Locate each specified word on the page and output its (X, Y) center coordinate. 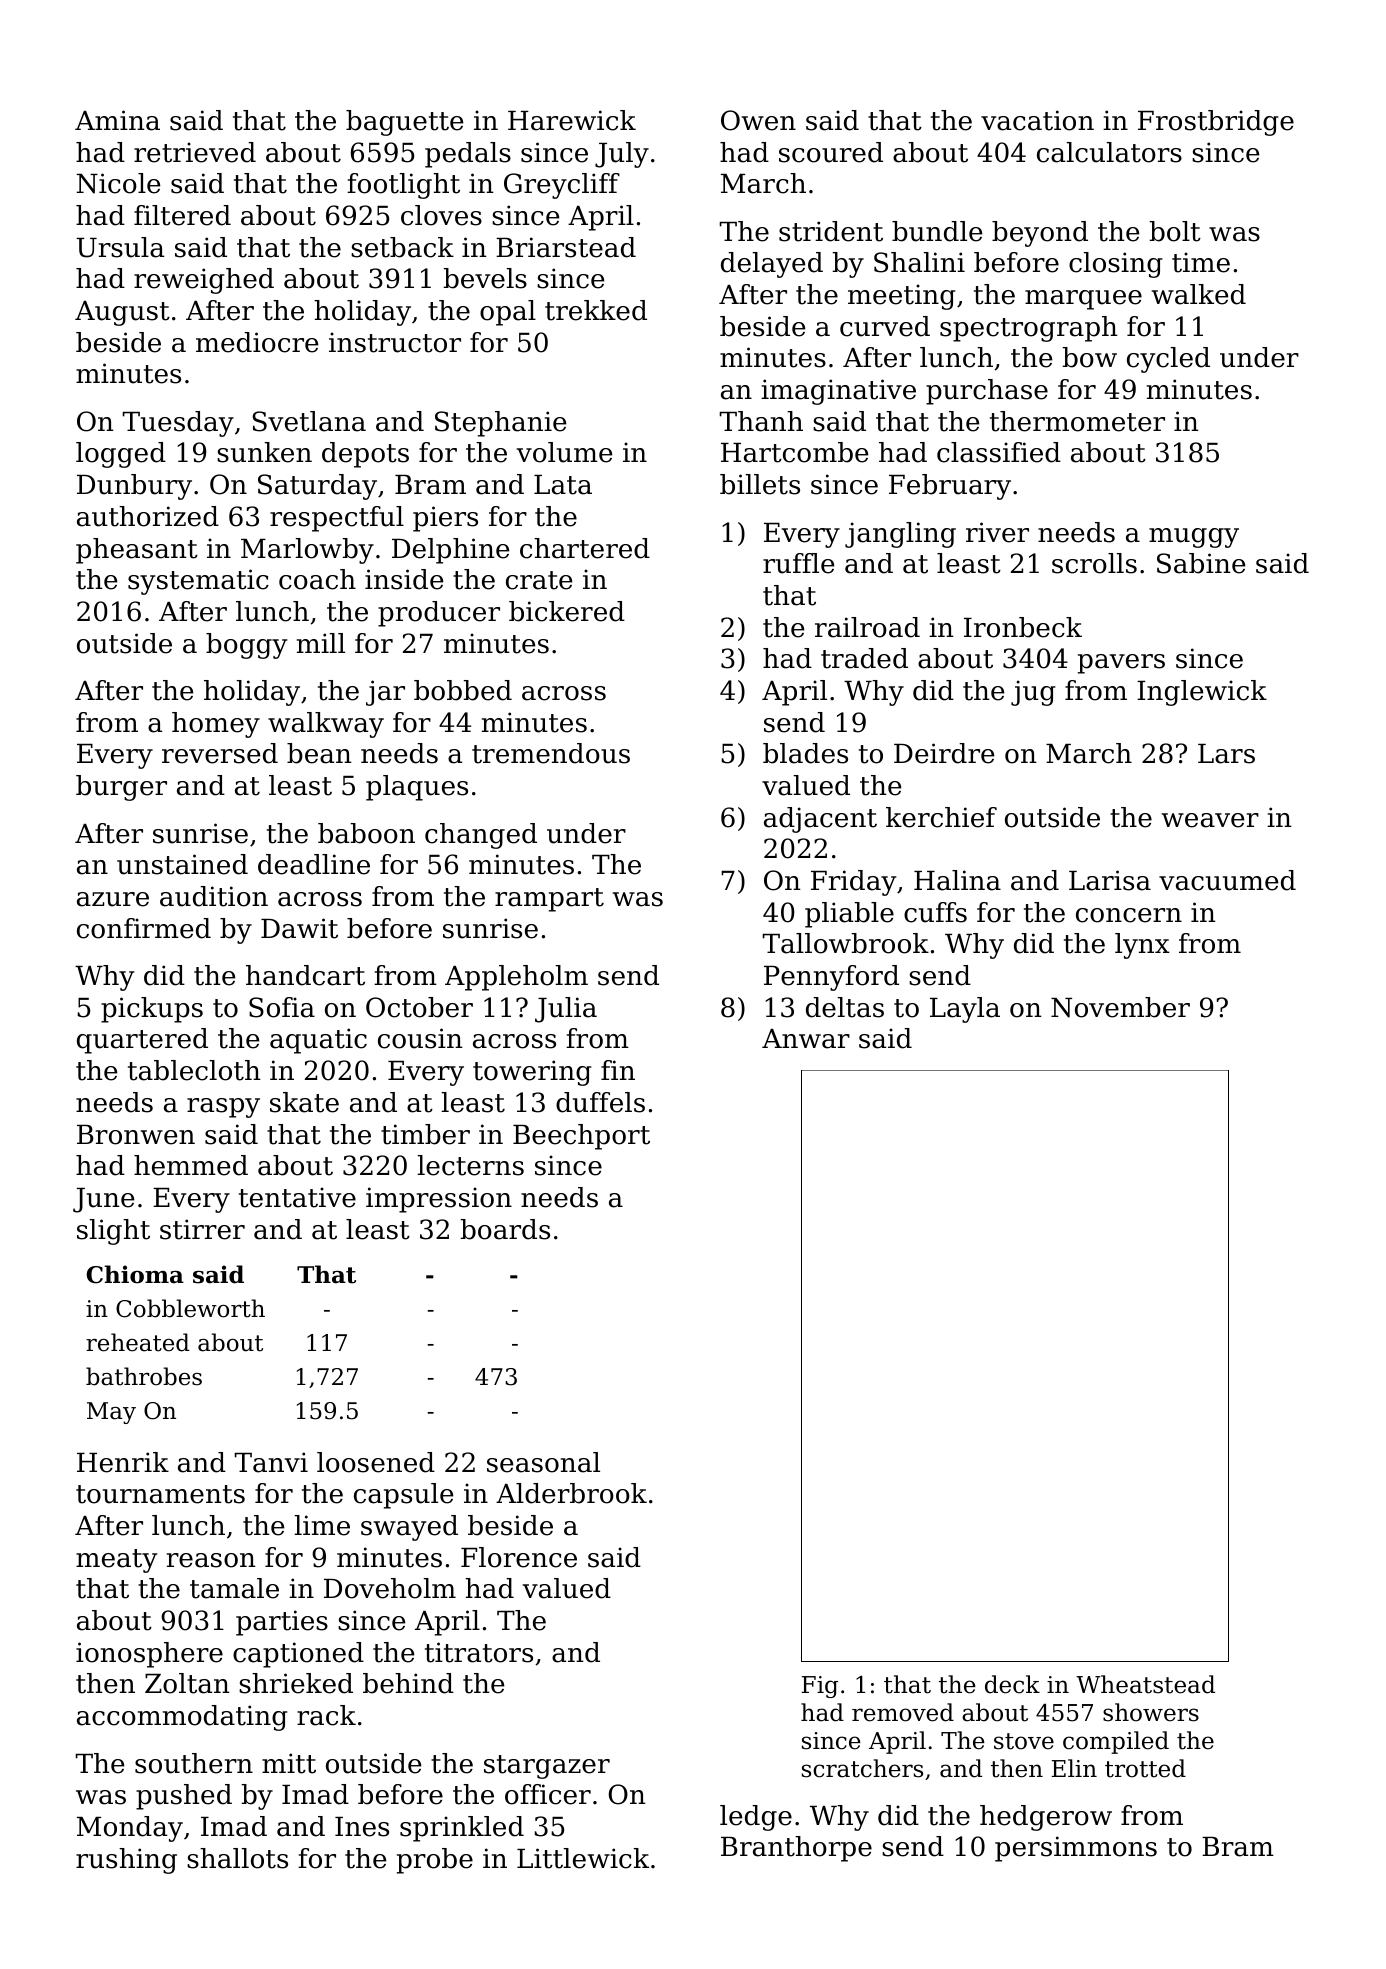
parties (282, 1623)
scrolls (1094, 563)
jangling (900, 535)
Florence (519, 1557)
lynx (1142, 946)
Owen (758, 120)
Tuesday (178, 424)
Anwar (806, 1039)
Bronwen (136, 1135)
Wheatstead (1145, 1684)
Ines (362, 1827)
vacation (1037, 120)
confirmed (144, 928)
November (1120, 1007)
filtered (182, 215)
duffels (600, 1102)
